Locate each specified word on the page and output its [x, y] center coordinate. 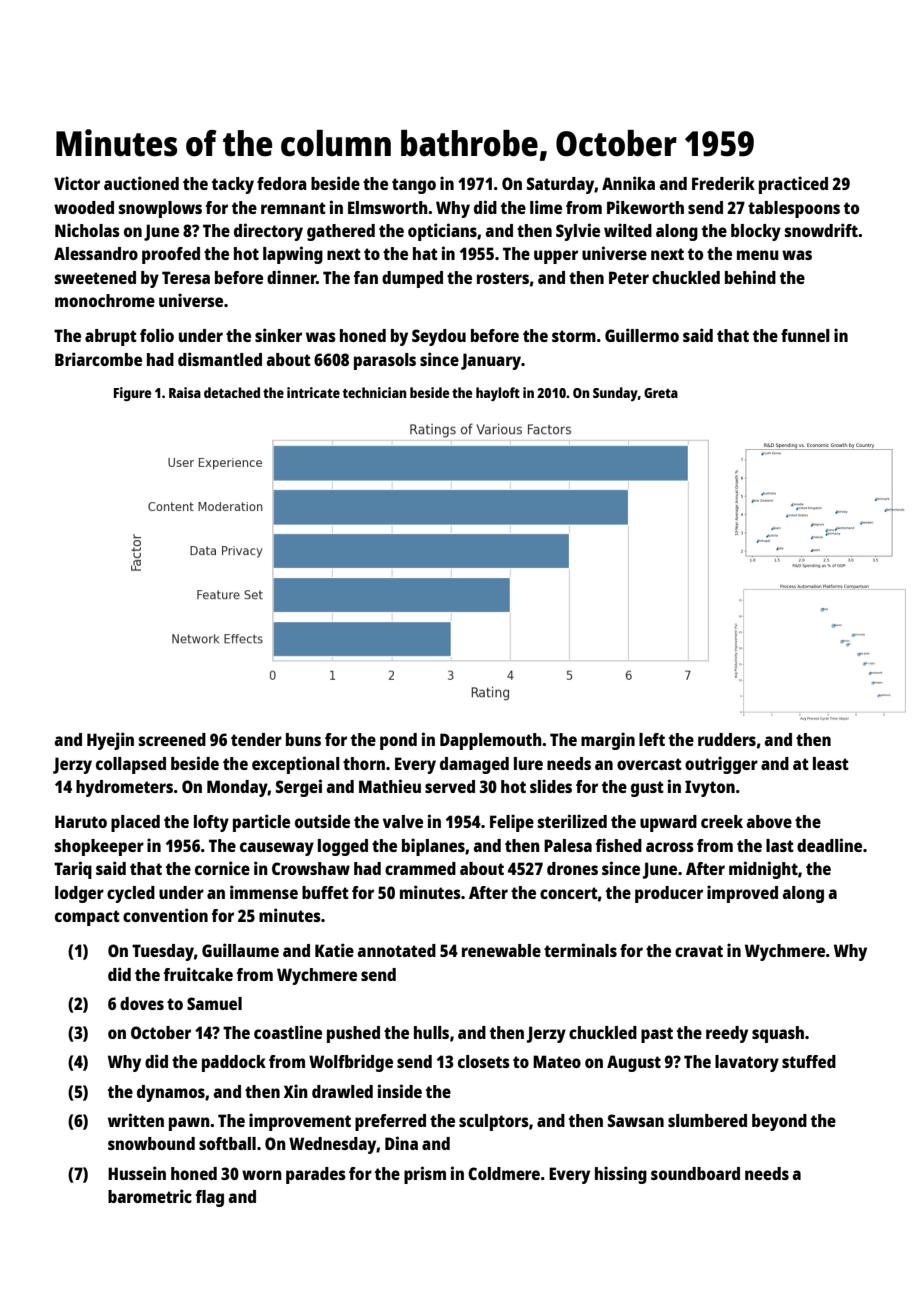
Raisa [185, 392]
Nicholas [87, 230]
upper [556, 257]
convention [165, 915]
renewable [501, 950]
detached [232, 392]
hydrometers [124, 788]
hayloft [498, 394]
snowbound [151, 1143]
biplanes [433, 847]
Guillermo [642, 335]
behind [750, 277]
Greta [661, 393]
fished [619, 845]
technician [375, 392]
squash [778, 1034]
